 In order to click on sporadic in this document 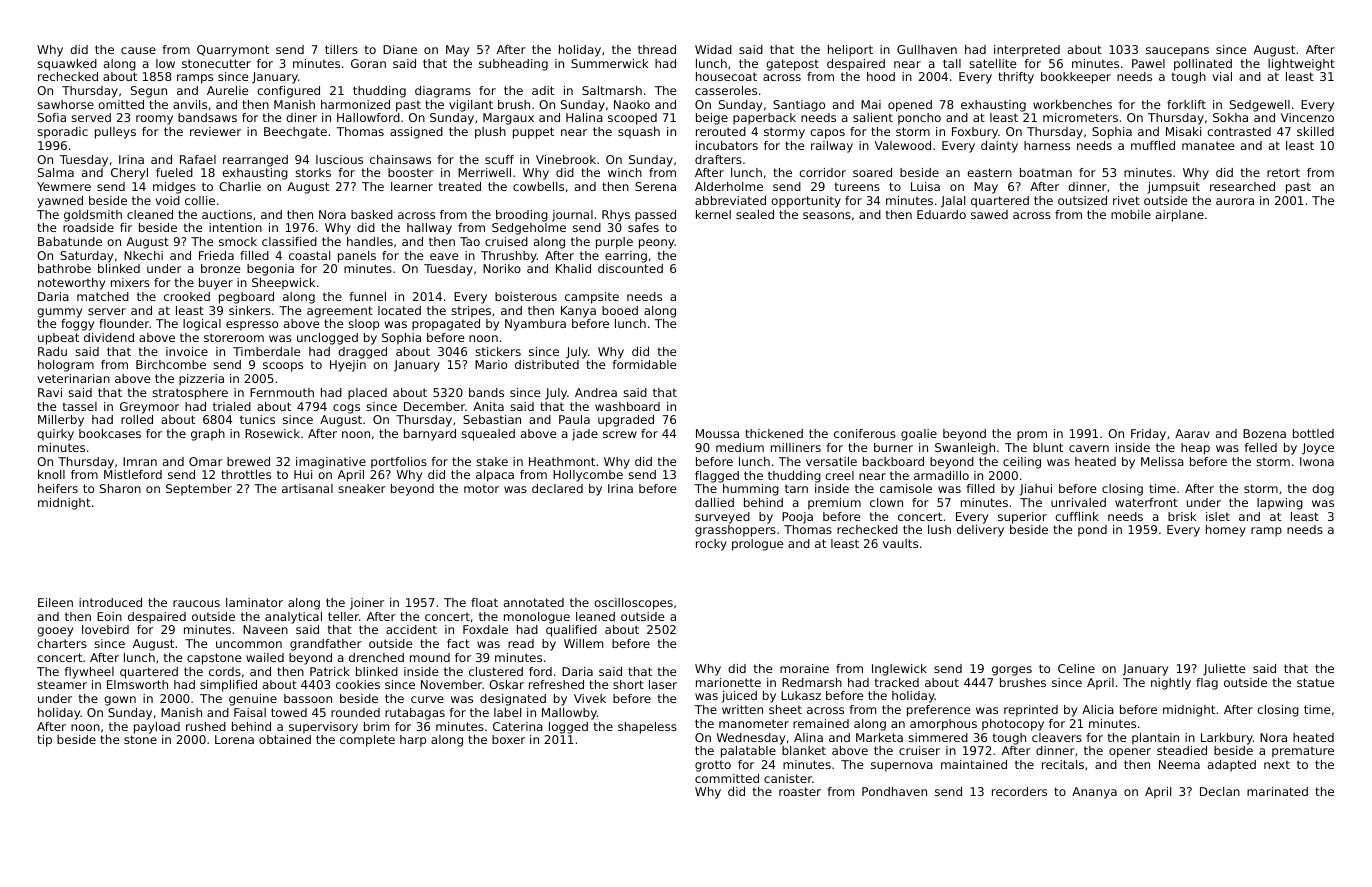, I will do `click(62, 133)`.
